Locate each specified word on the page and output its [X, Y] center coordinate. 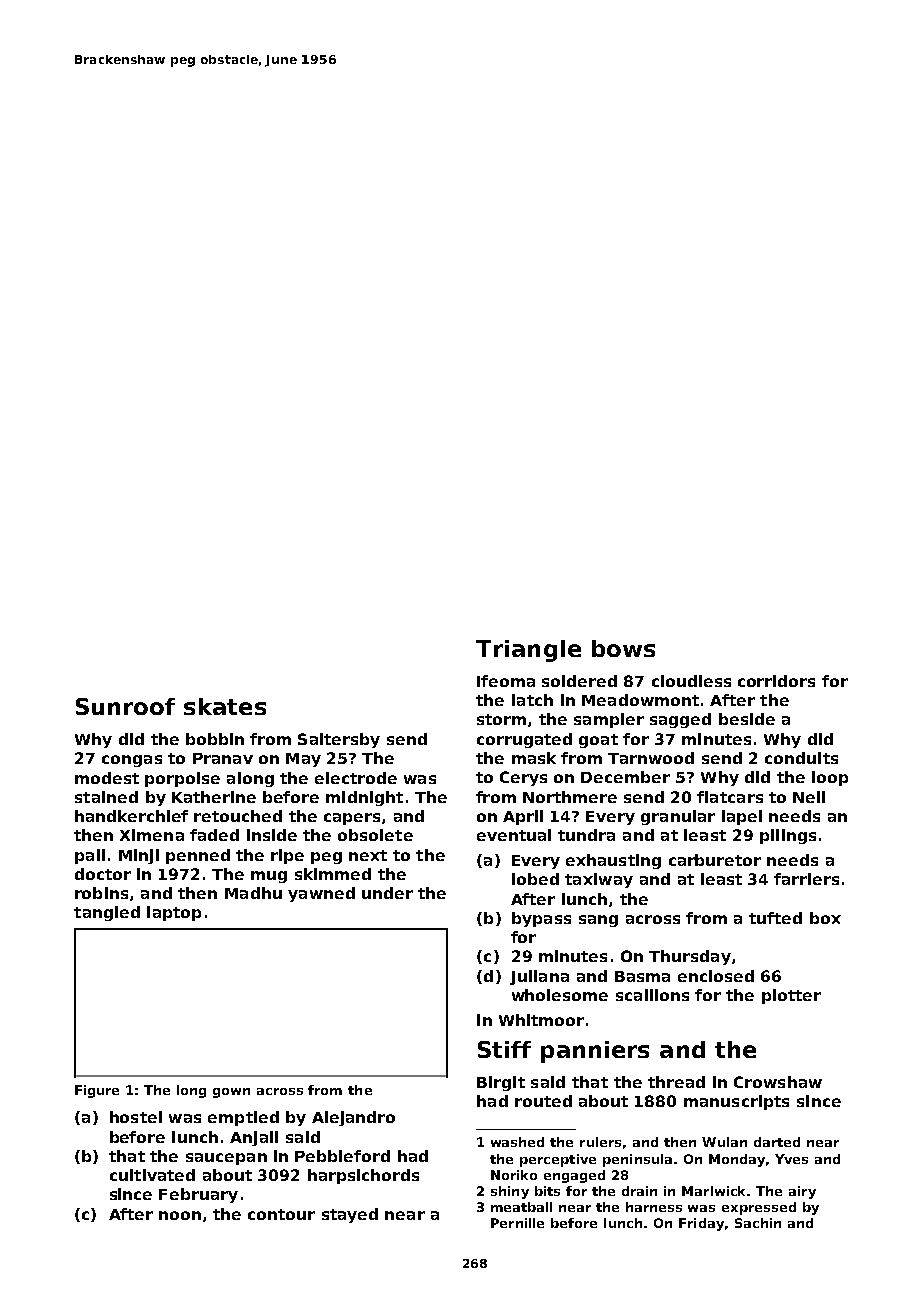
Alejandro [353, 1118]
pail [90, 856]
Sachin [758, 1223]
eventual [514, 835]
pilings [788, 836]
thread [676, 1082]
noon [180, 1215]
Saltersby [339, 740]
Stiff [504, 1049]
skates [225, 706]
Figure [97, 1091]
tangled [107, 913]
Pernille [517, 1223]
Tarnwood [651, 758]
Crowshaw [778, 1082]
